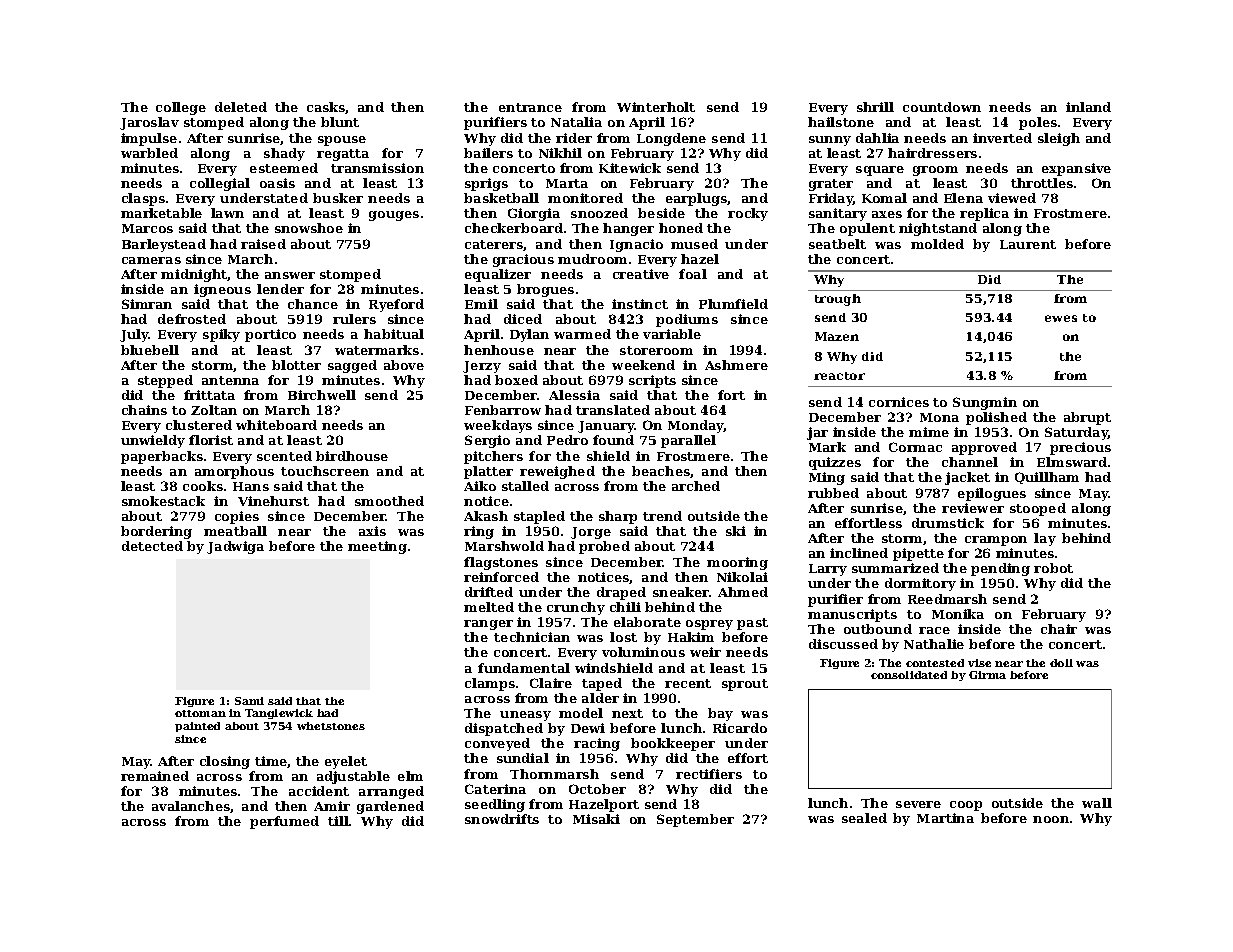 This image has height=952, width=1233. What do you see at coordinates (987, 675) in the image?
I see `Girma` at bounding box center [987, 675].
